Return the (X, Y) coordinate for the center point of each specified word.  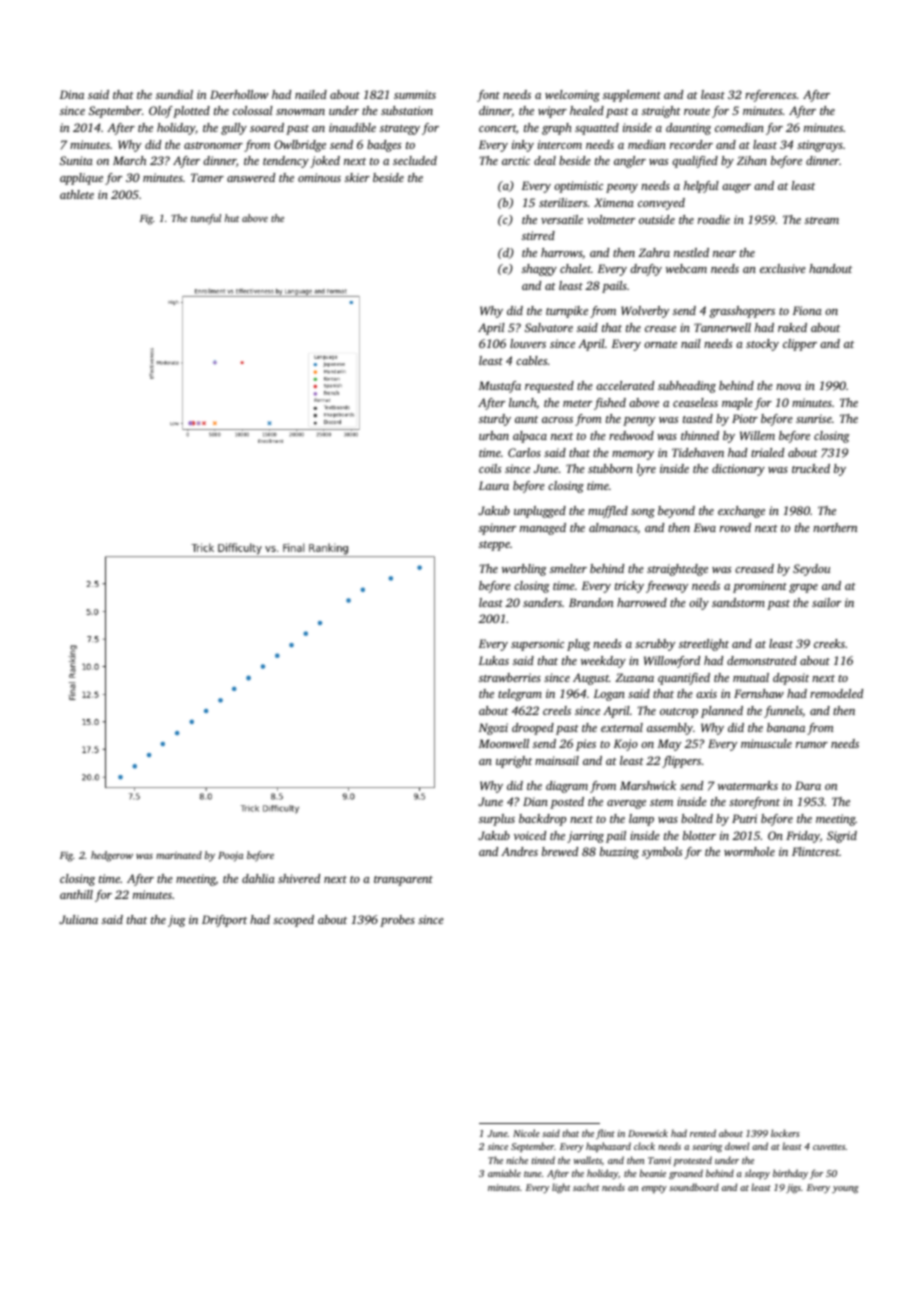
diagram (567, 787)
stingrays (820, 146)
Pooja (230, 856)
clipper (800, 345)
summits (415, 94)
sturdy (495, 420)
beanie (653, 1173)
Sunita (76, 160)
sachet (586, 1187)
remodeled (836, 693)
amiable (504, 1173)
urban (494, 435)
